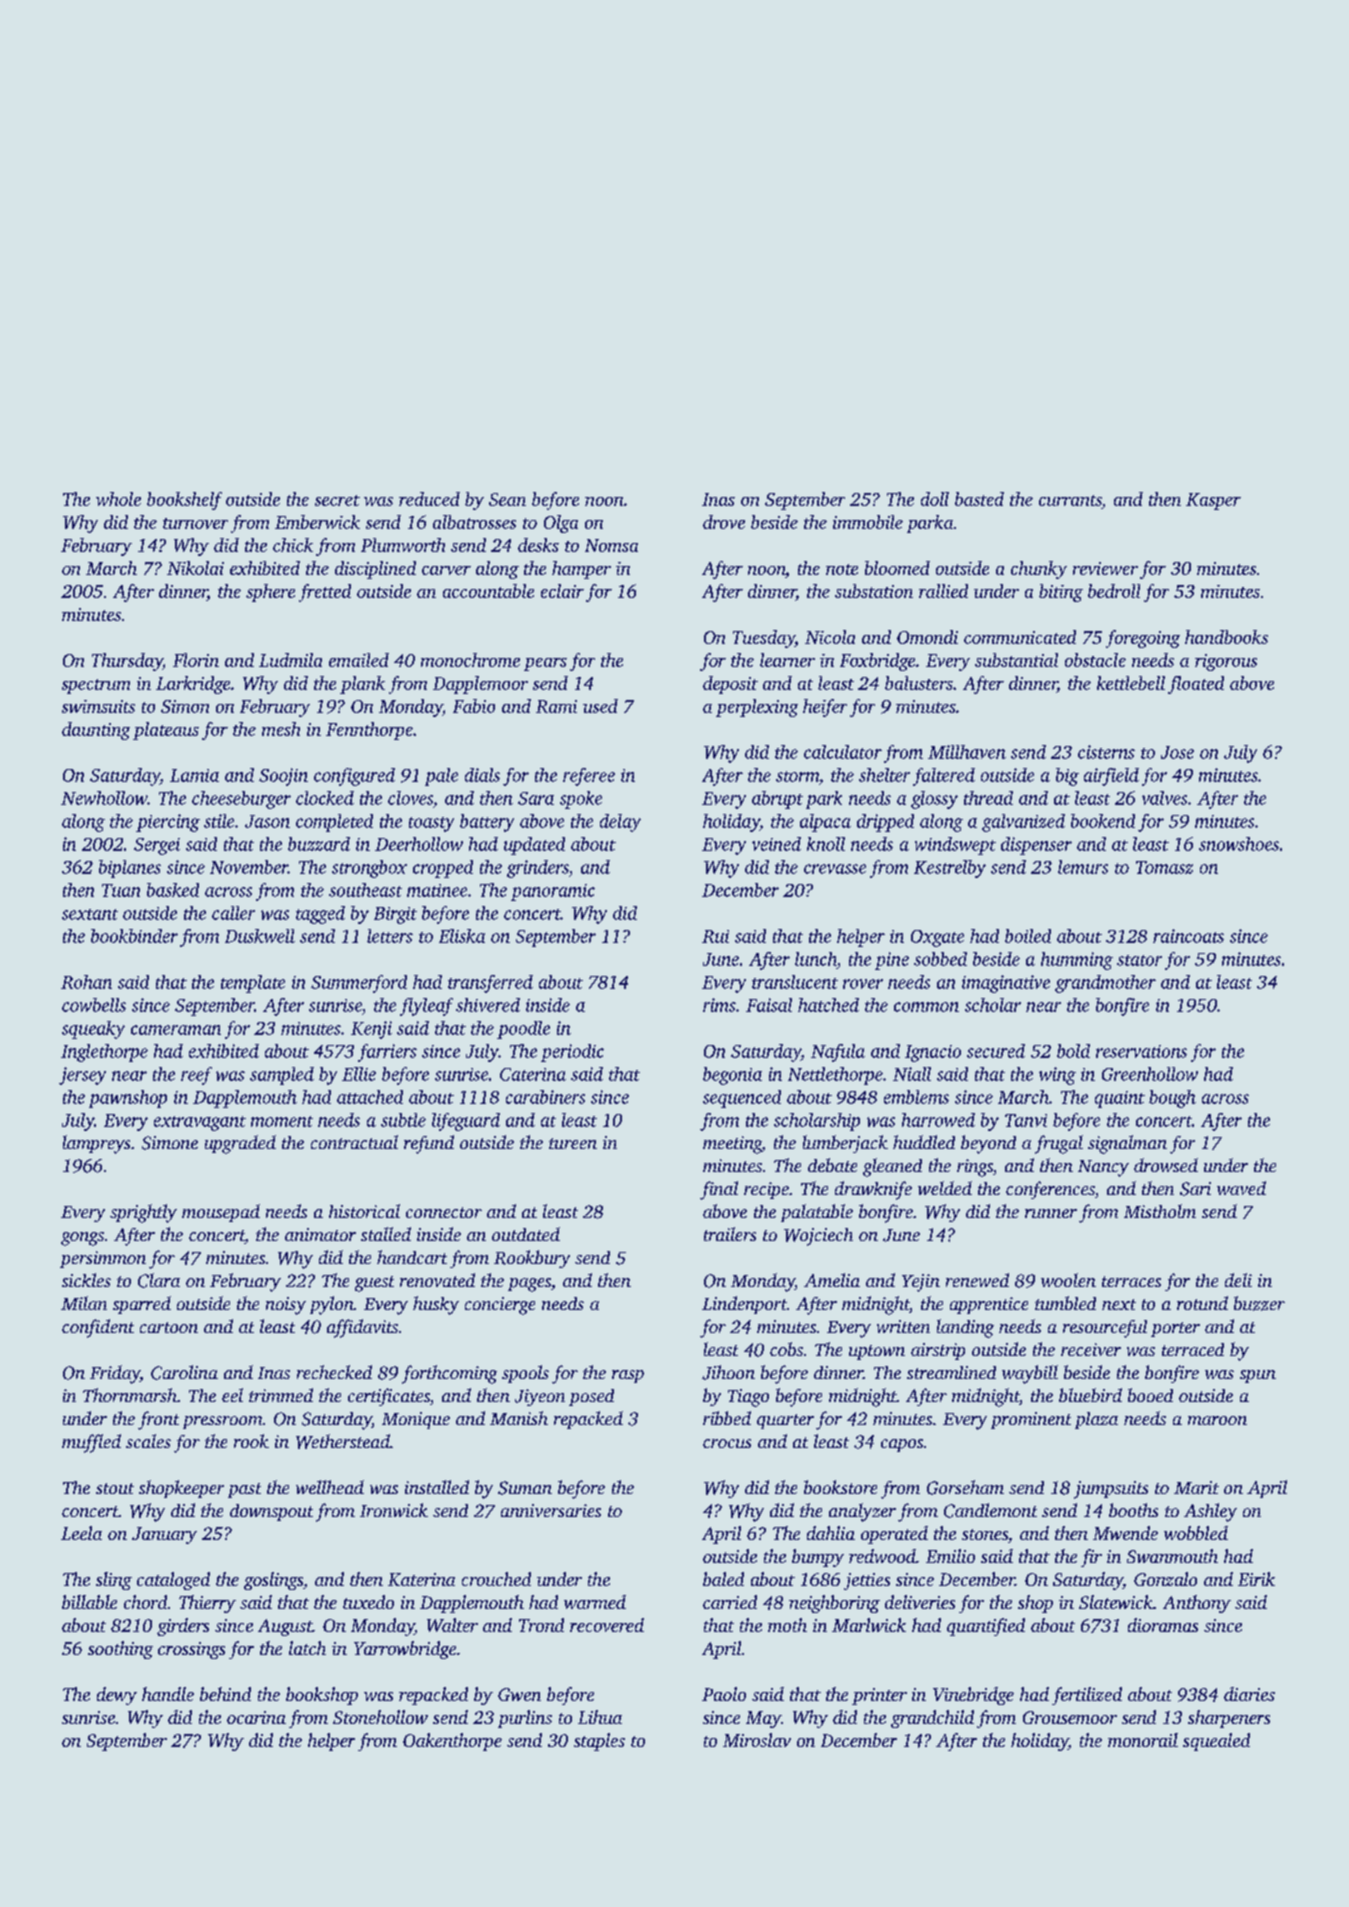  Describe the element at coordinates (405, 1650) in the screenshot. I see `Yarrowbridge` at that location.
